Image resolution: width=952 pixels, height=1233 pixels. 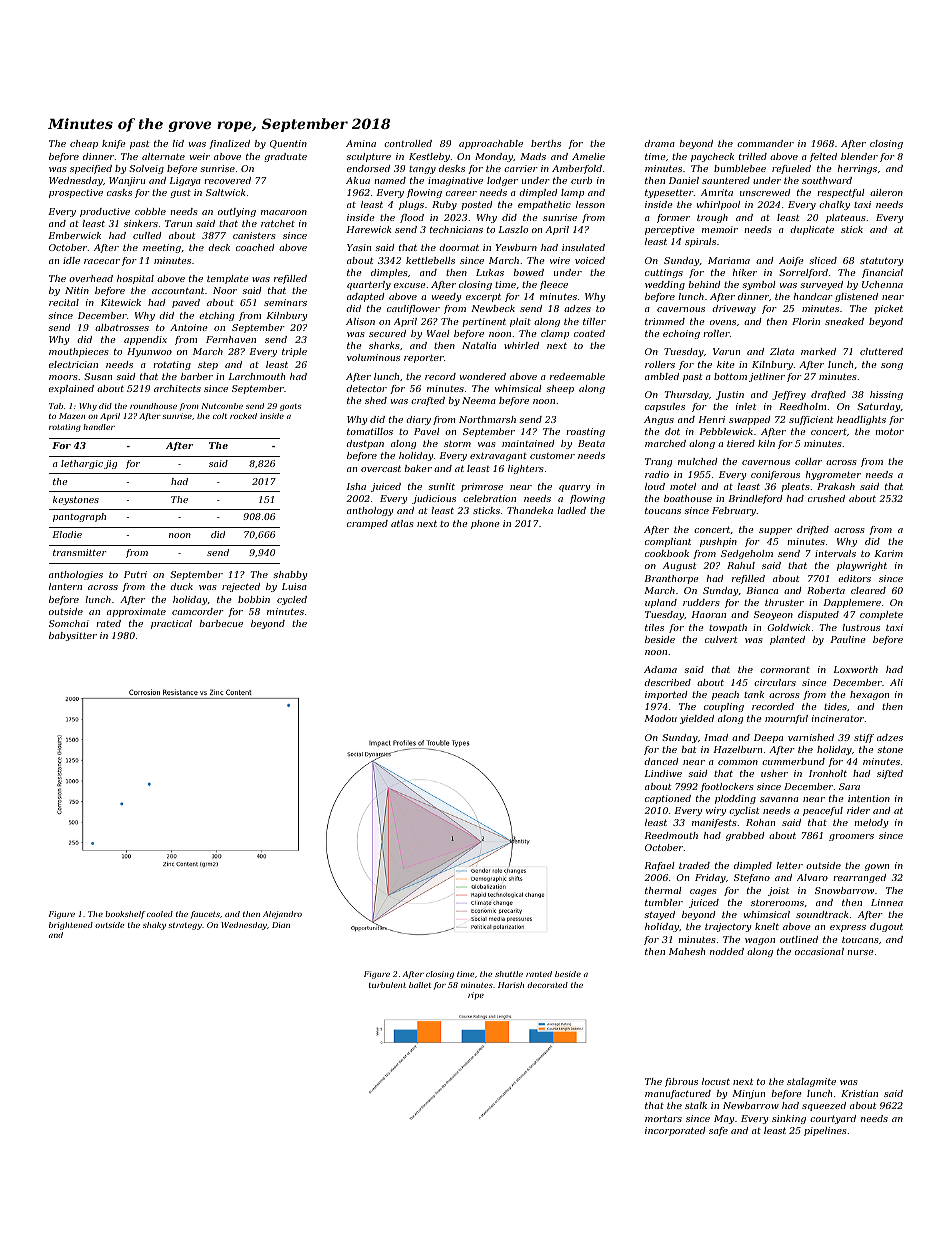 What do you see at coordinates (368, 168) in the screenshot?
I see `endorsed` at bounding box center [368, 168].
